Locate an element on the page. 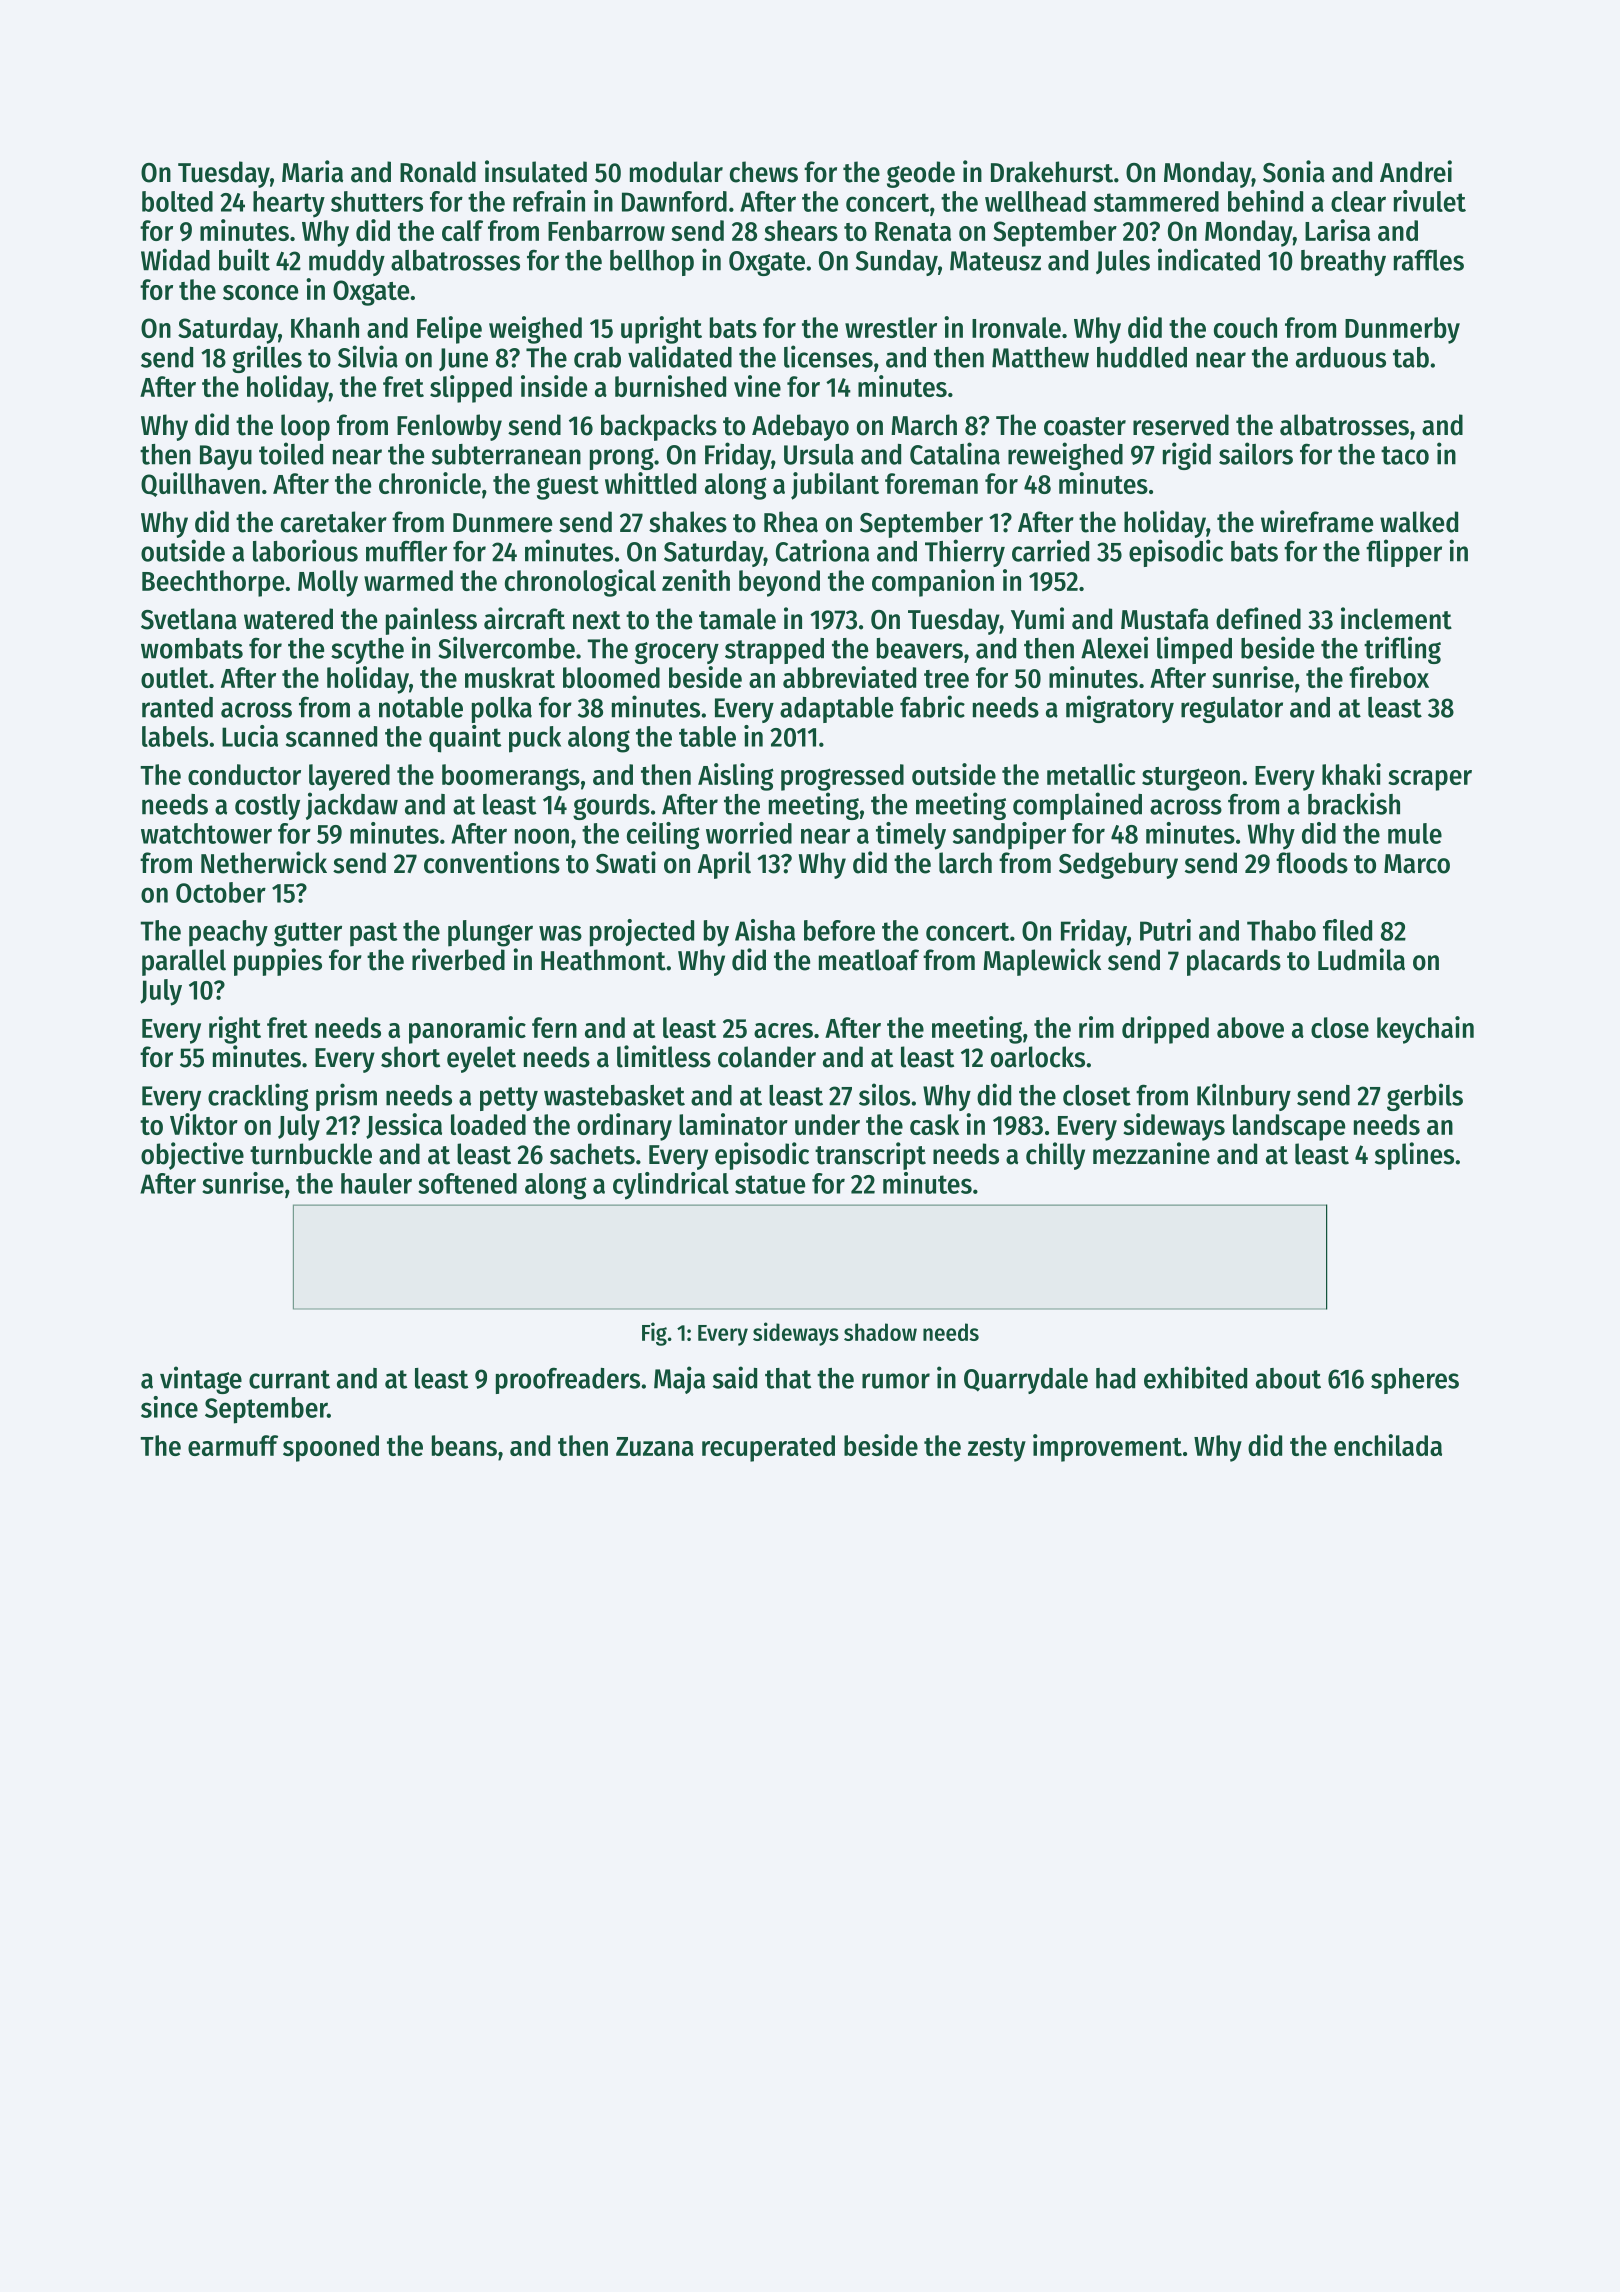 The height and width of the page is (2292, 1620). Maria is located at coordinates (312, 171).
